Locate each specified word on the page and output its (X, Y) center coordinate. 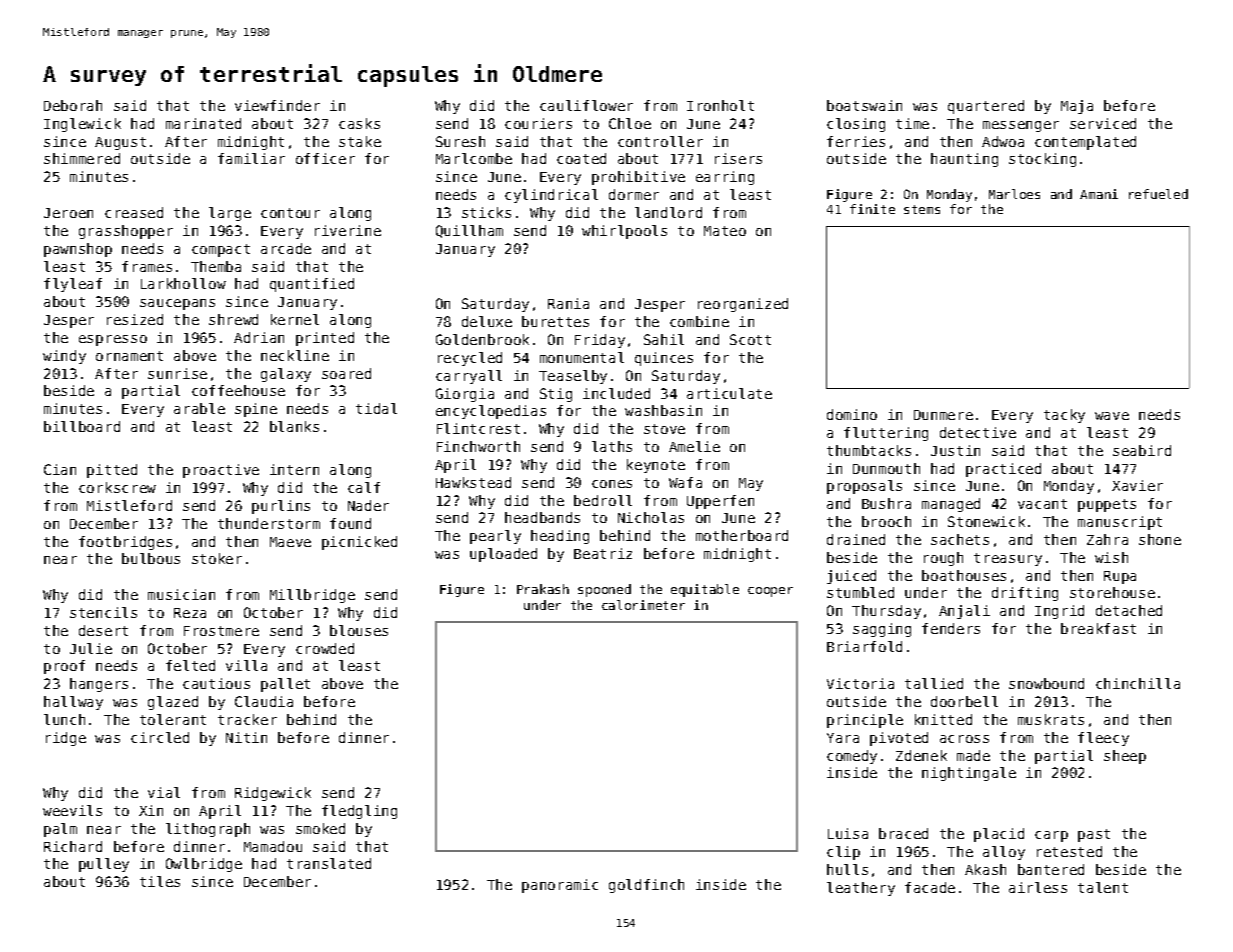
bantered (1051, 869)
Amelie (694, 446)
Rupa (1120, 577)
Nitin (246, 737)
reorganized (743, 305)
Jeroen (68, 213)
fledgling (359, 812)
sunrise (177, 373)
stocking (1042, 160)
